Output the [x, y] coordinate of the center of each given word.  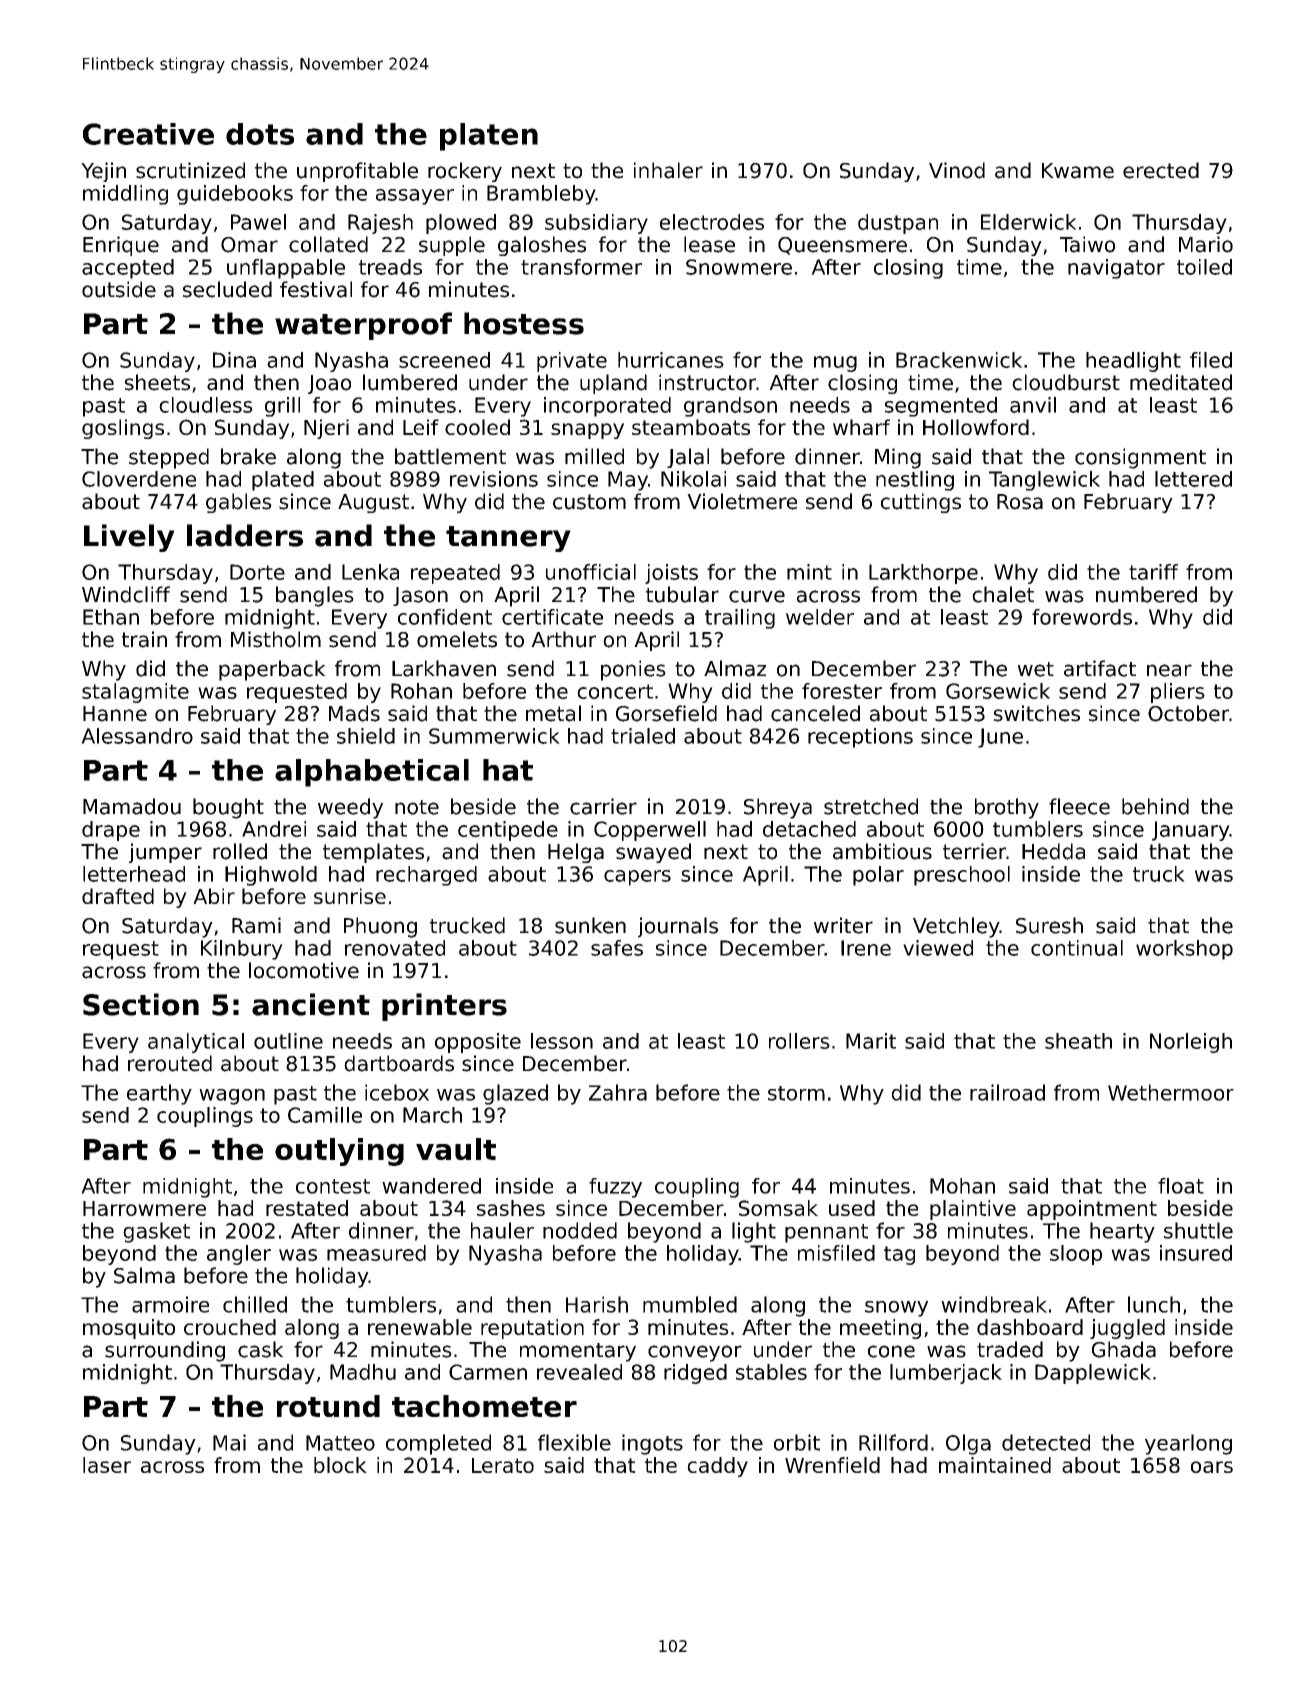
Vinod [957, 170]
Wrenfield [832, 1465]
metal [553, 713]
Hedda [1053, 851]
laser [107, 1465]
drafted [118, 896]
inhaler [668, 170]
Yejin [103, 172]
